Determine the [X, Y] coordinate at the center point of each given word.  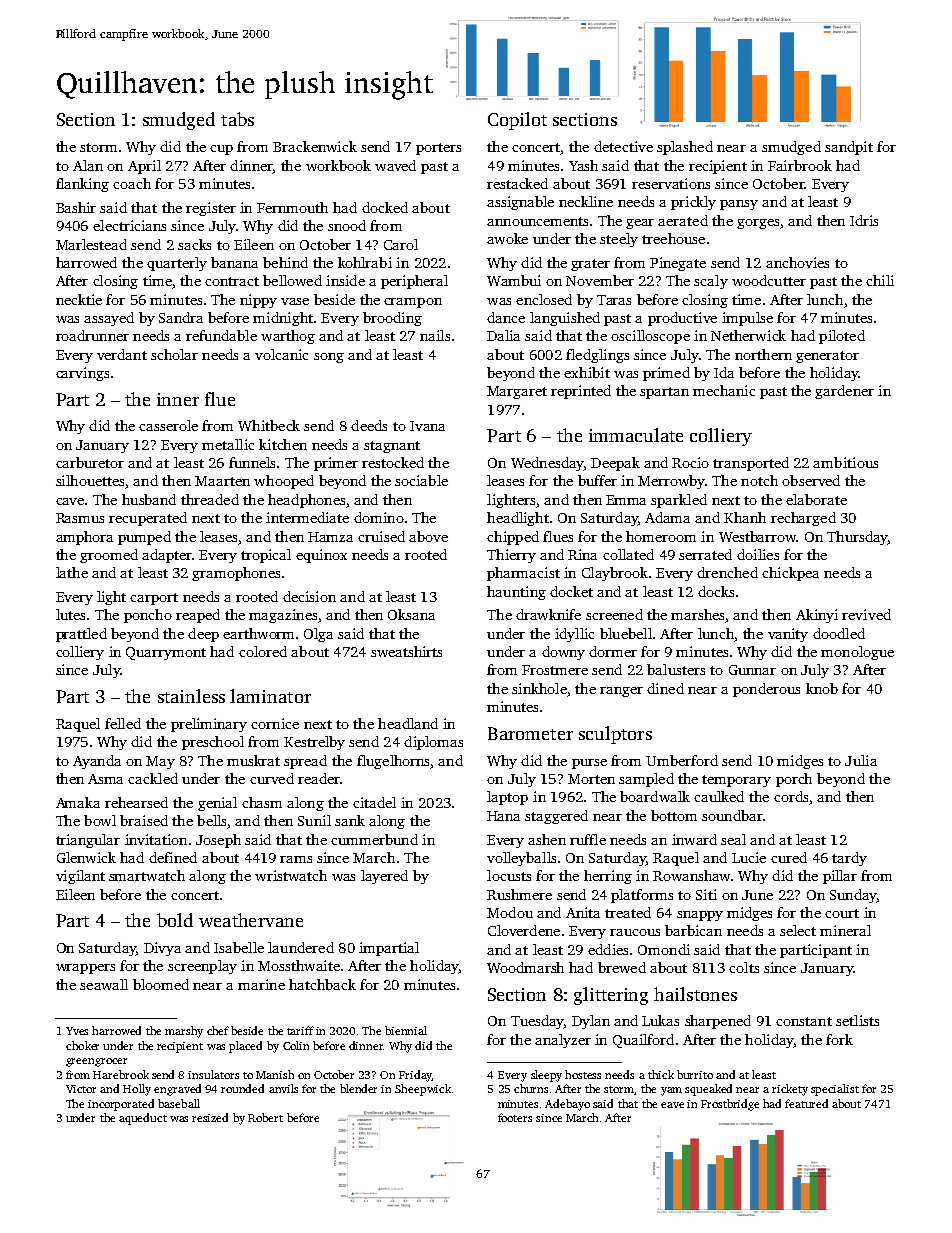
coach [132, 183]
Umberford [682, 760]
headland [408, 723]
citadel [374, 802]
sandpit [849, 148]
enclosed [544, 299]
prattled [81, 635]
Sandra [181, 317]
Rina [582, 554]
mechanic [724, 390]
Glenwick [86, 857]
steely [619, 240]
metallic [228, 444]
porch [794, 780]
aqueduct [143, 1119]
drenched [727, 572]
